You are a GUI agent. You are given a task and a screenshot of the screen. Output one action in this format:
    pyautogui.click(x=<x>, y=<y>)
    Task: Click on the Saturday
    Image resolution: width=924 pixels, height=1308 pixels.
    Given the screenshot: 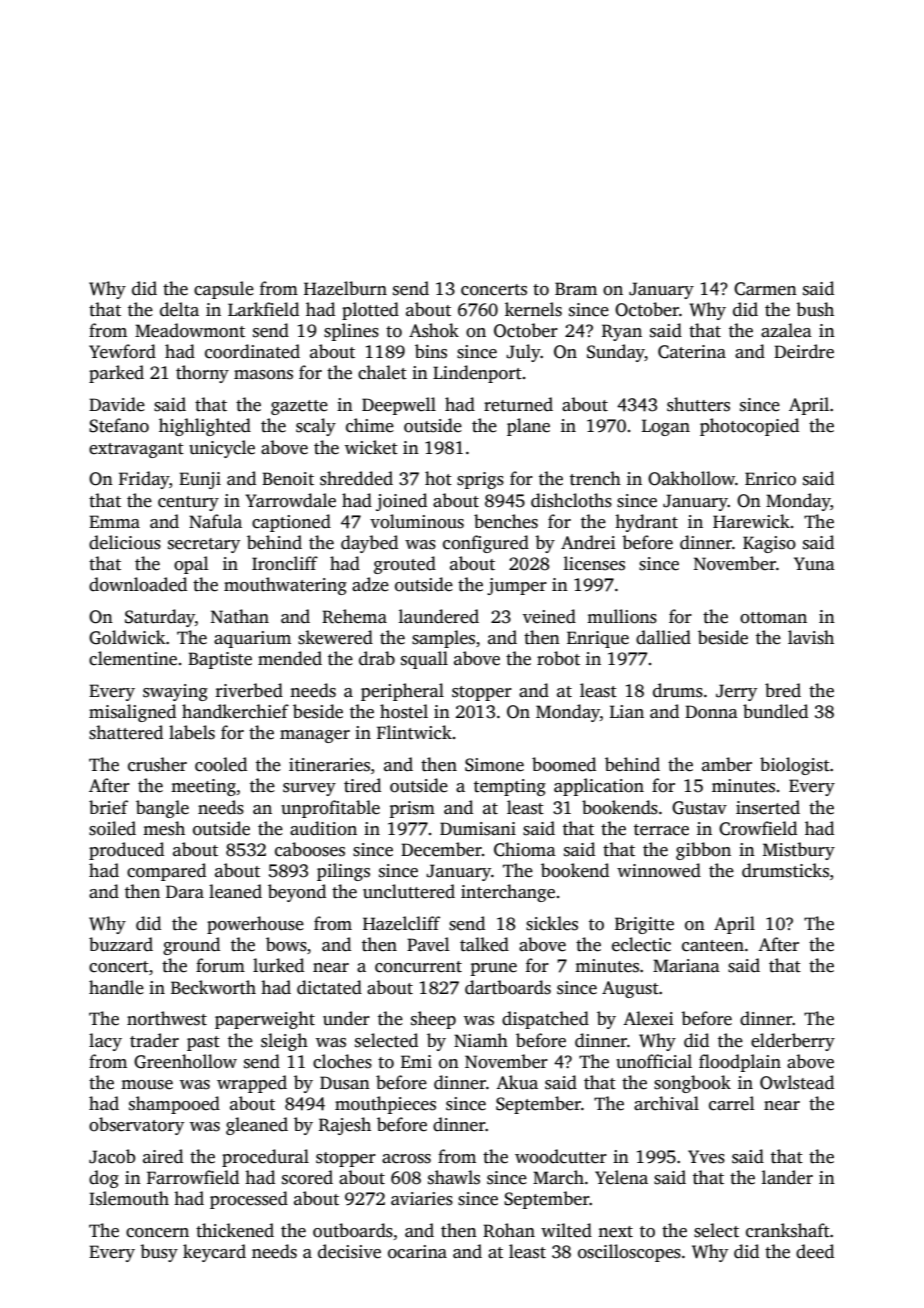 What is the action you would take?
    pyautogui.click(x=160, y=618)
